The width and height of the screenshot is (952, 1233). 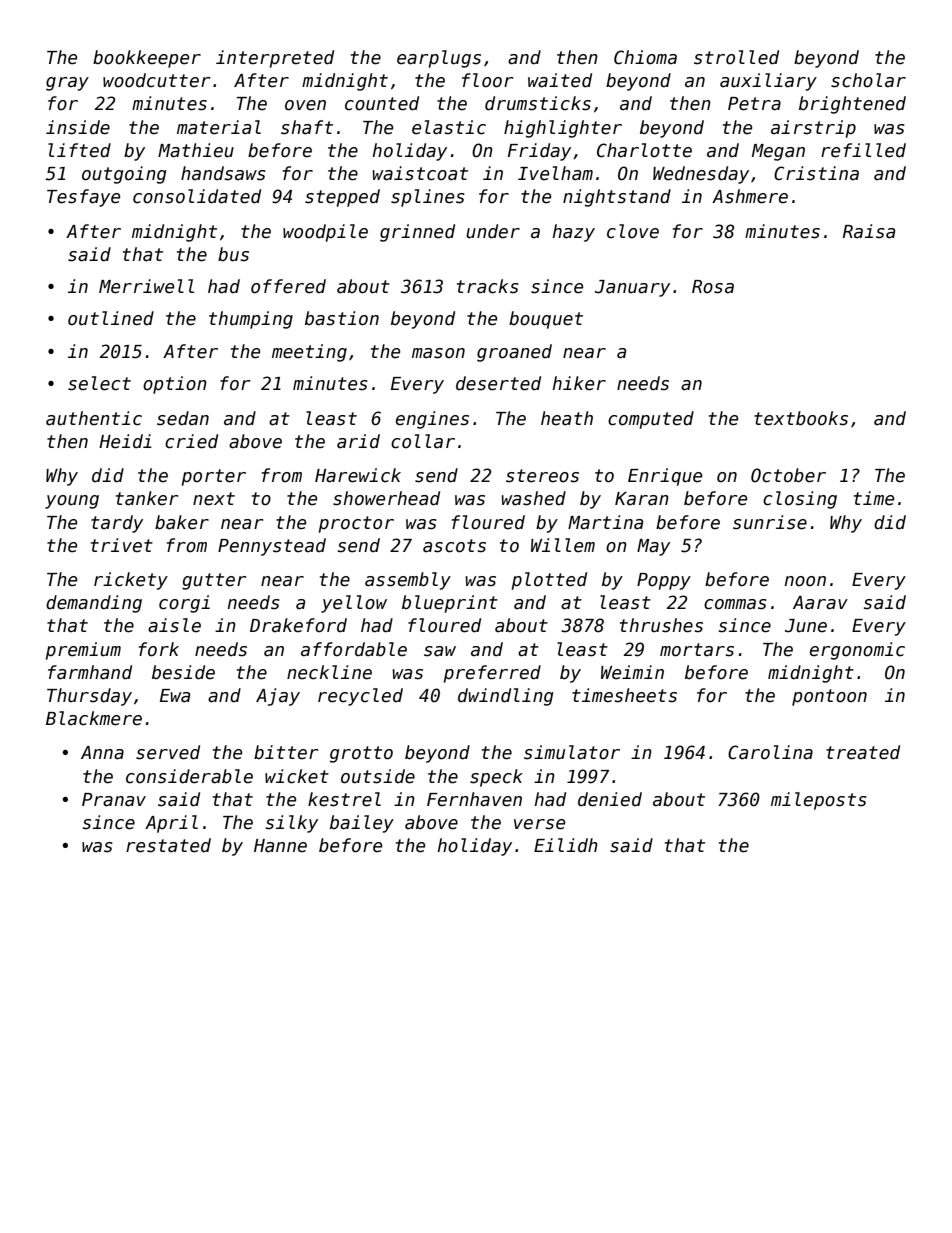 I want to click on Pranav, so click(x=114, y=800).
